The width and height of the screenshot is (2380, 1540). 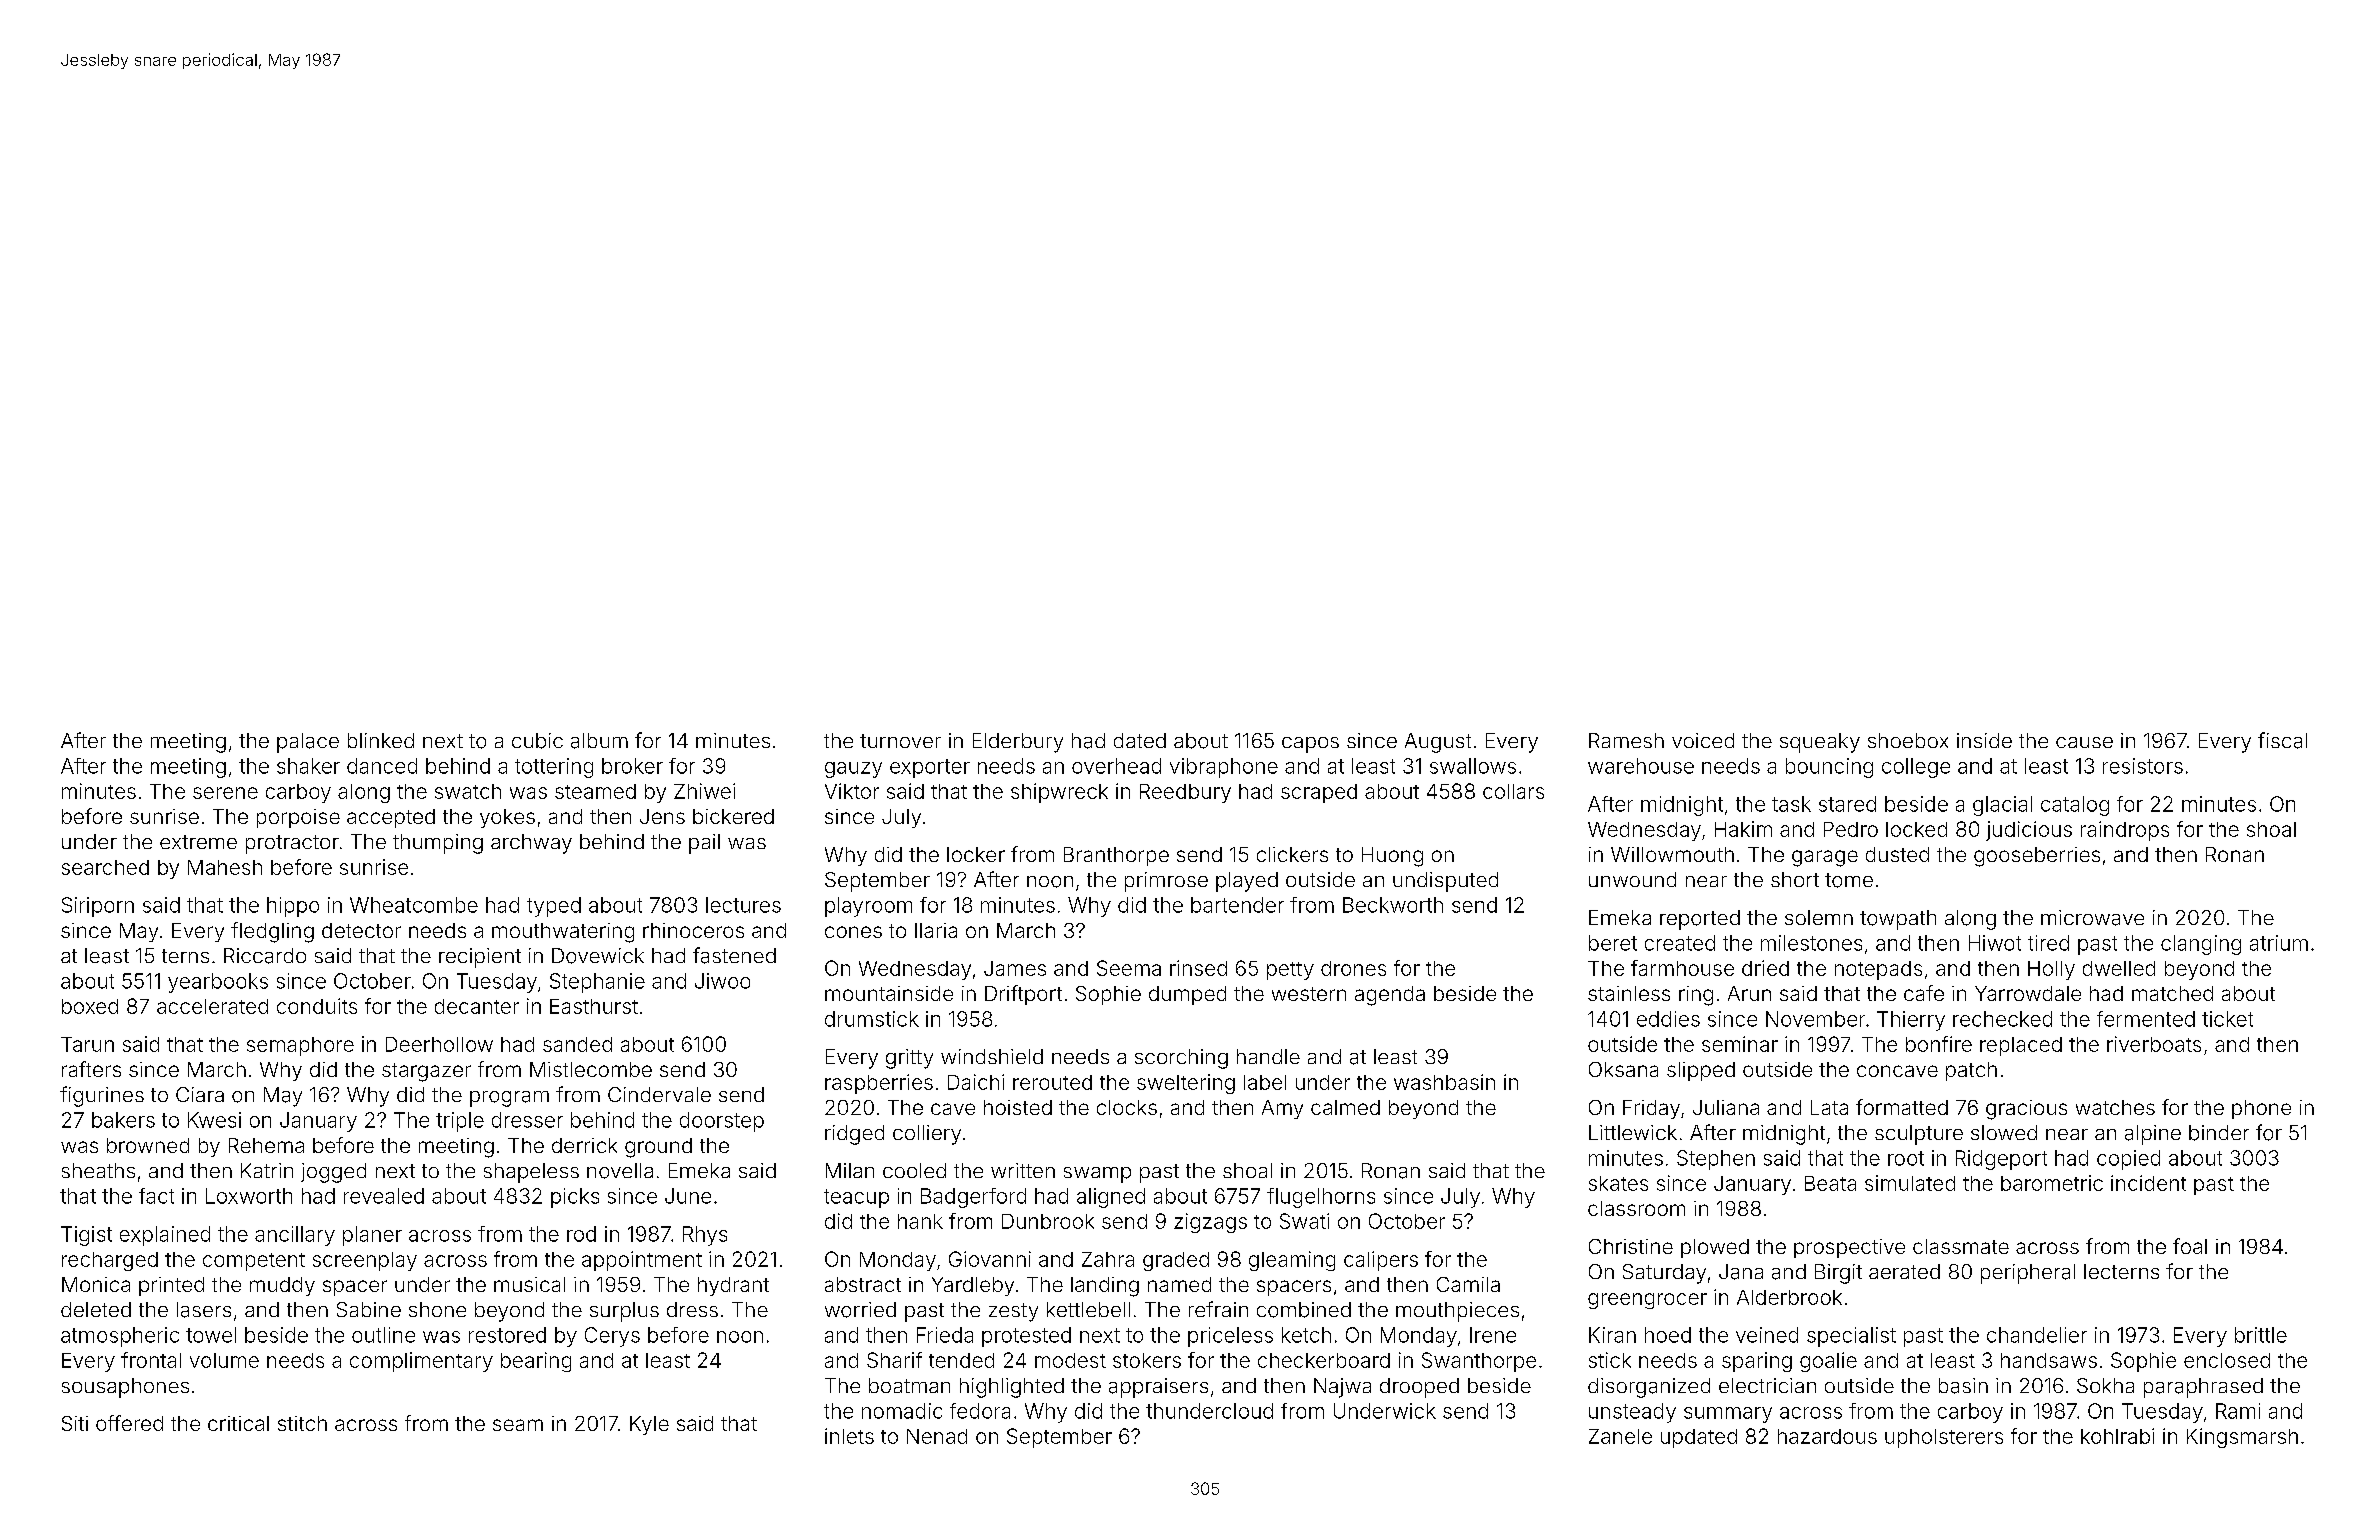 What do you see at coordinates (937, 1436) in the screenshot?
I see `Nenad` at bounding box center [937, 1436].
